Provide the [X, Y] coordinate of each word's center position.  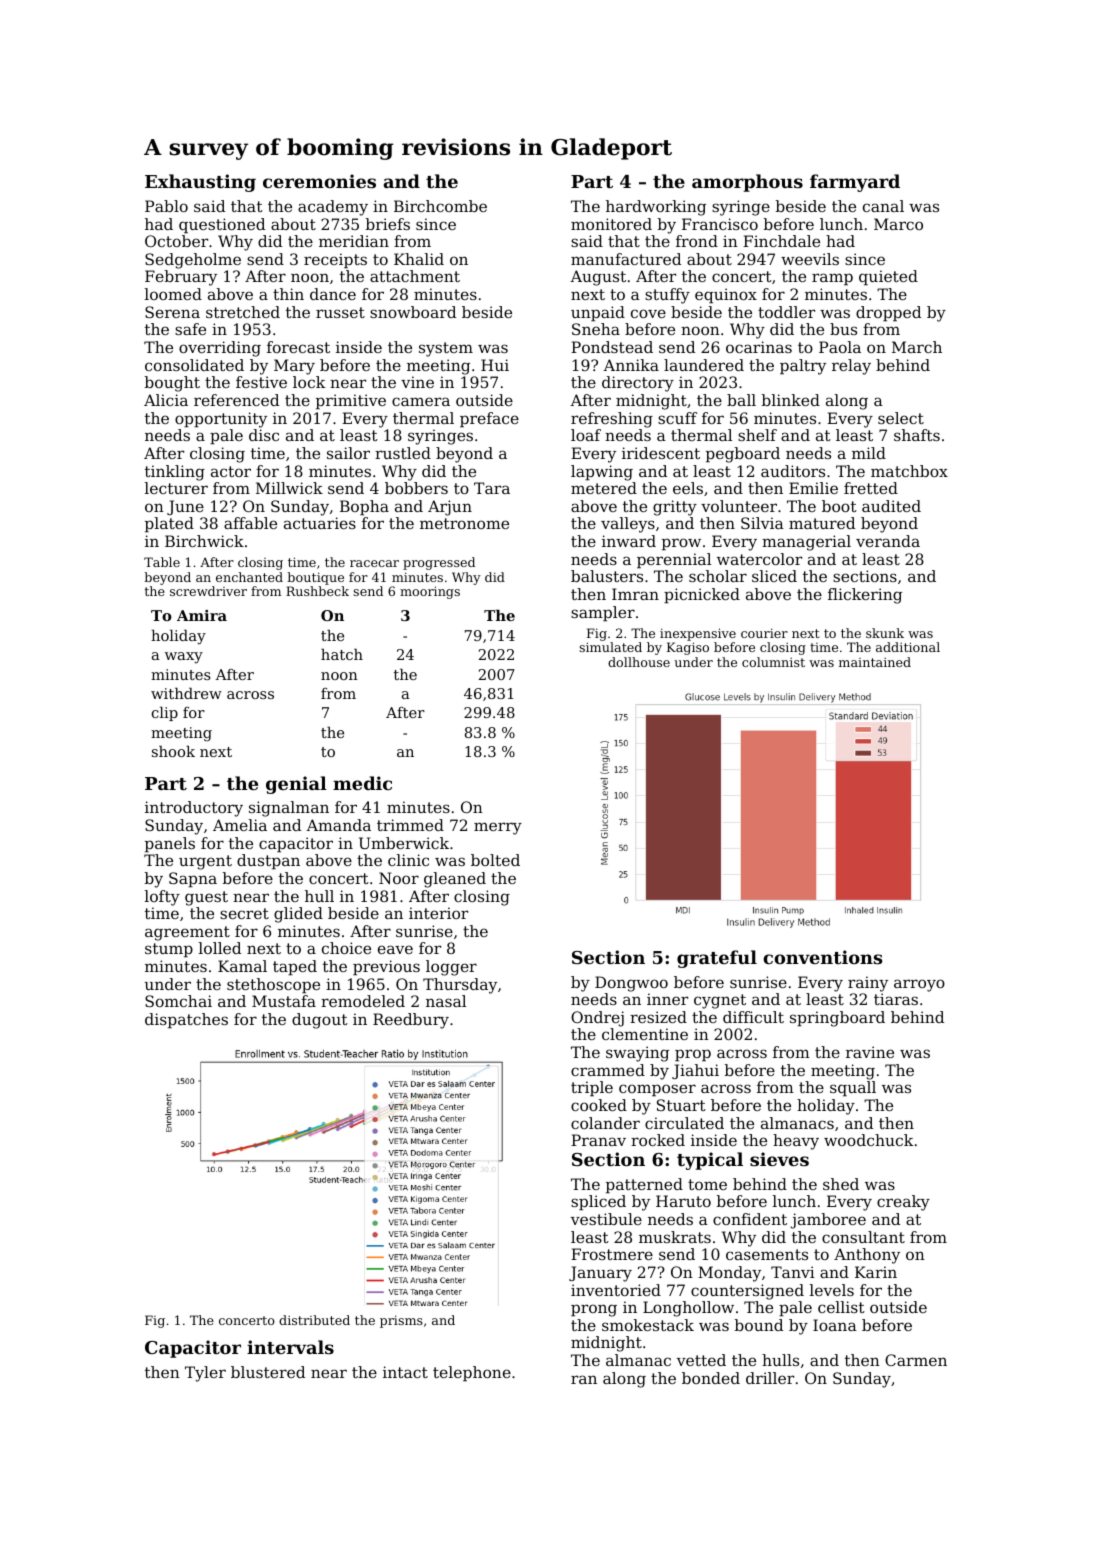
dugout [320, 1021]
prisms [401, 1321]
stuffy [667, 296]
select [901, 418]
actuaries [320, 523]
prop [693, 1055]
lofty [162, 898]
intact [405, 1372]
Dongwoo [631, 984]
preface [489, 420]
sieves [779, 1159]
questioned [222, 226]
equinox [726, 296]
